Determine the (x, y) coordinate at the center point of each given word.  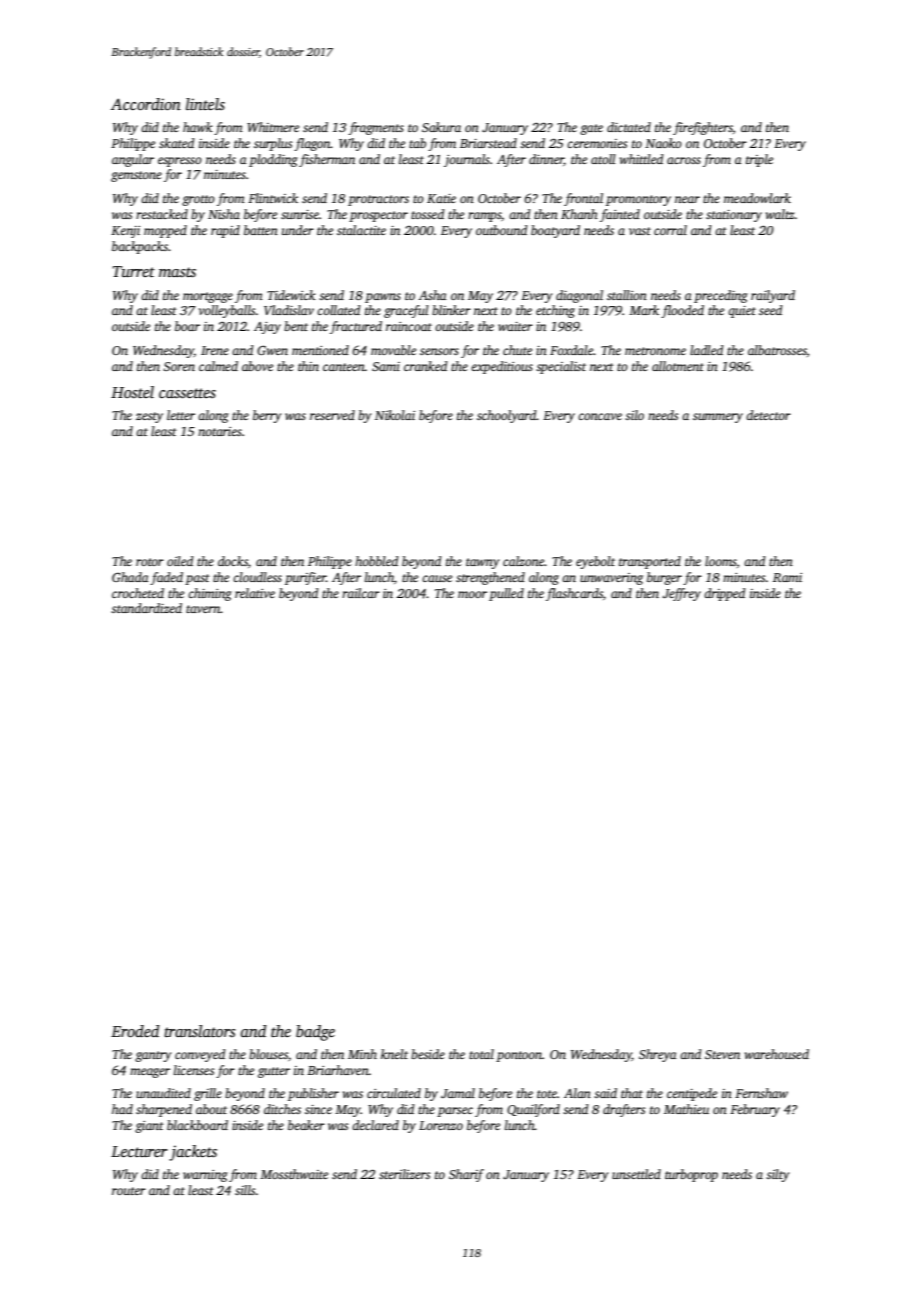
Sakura (441, 127)
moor (472, 594)
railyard (773, 296)
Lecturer (139, 1151)
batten (261, 230)
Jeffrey (681, 594)
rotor (150, 562)
